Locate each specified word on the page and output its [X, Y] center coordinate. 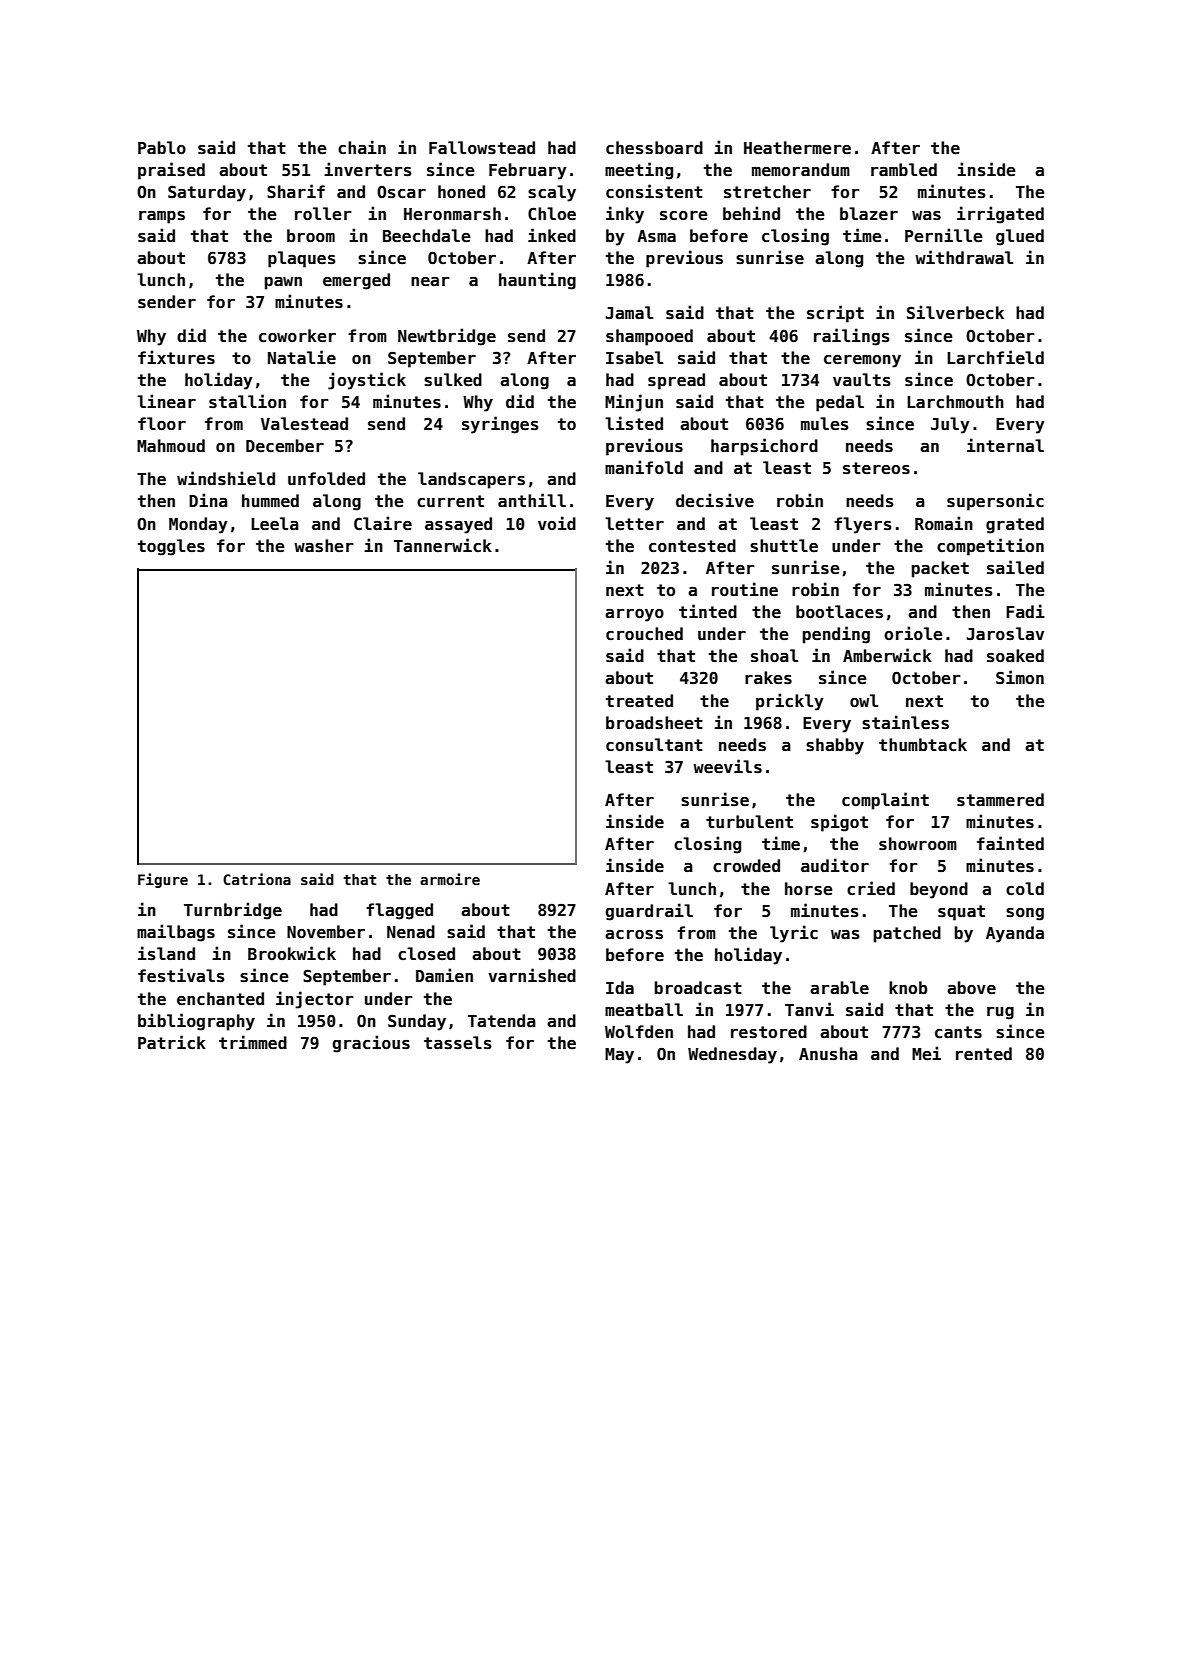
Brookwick [292, 953]
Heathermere [797, 148]
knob [908, 987]
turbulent [749, 821]
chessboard [654, 148]
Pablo [162, 147]
